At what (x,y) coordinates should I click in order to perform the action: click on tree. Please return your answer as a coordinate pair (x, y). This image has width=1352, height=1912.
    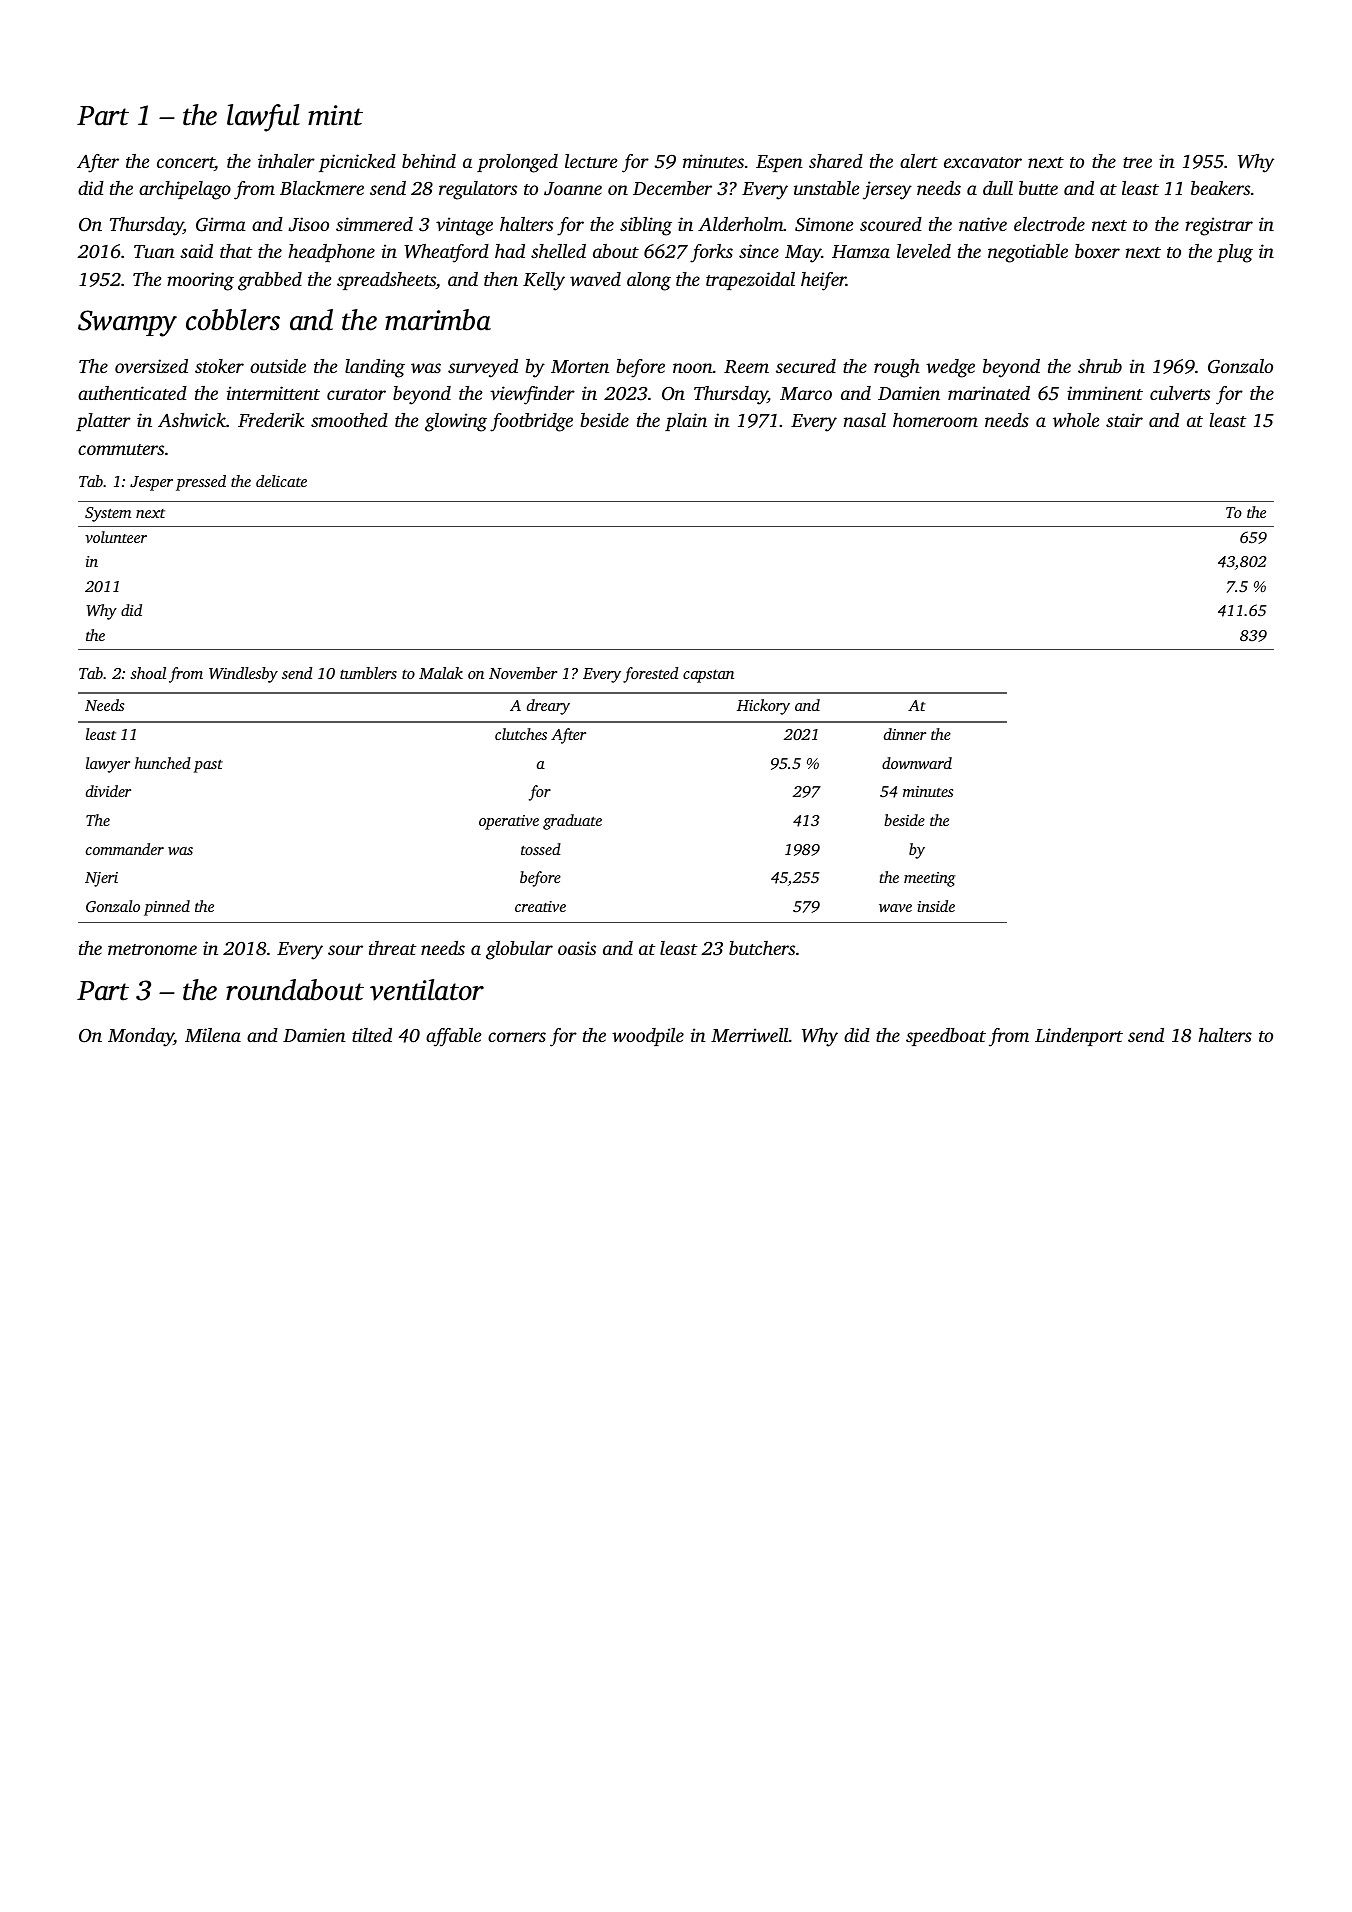
    Looking at the image, I should click on (1137, 162).
